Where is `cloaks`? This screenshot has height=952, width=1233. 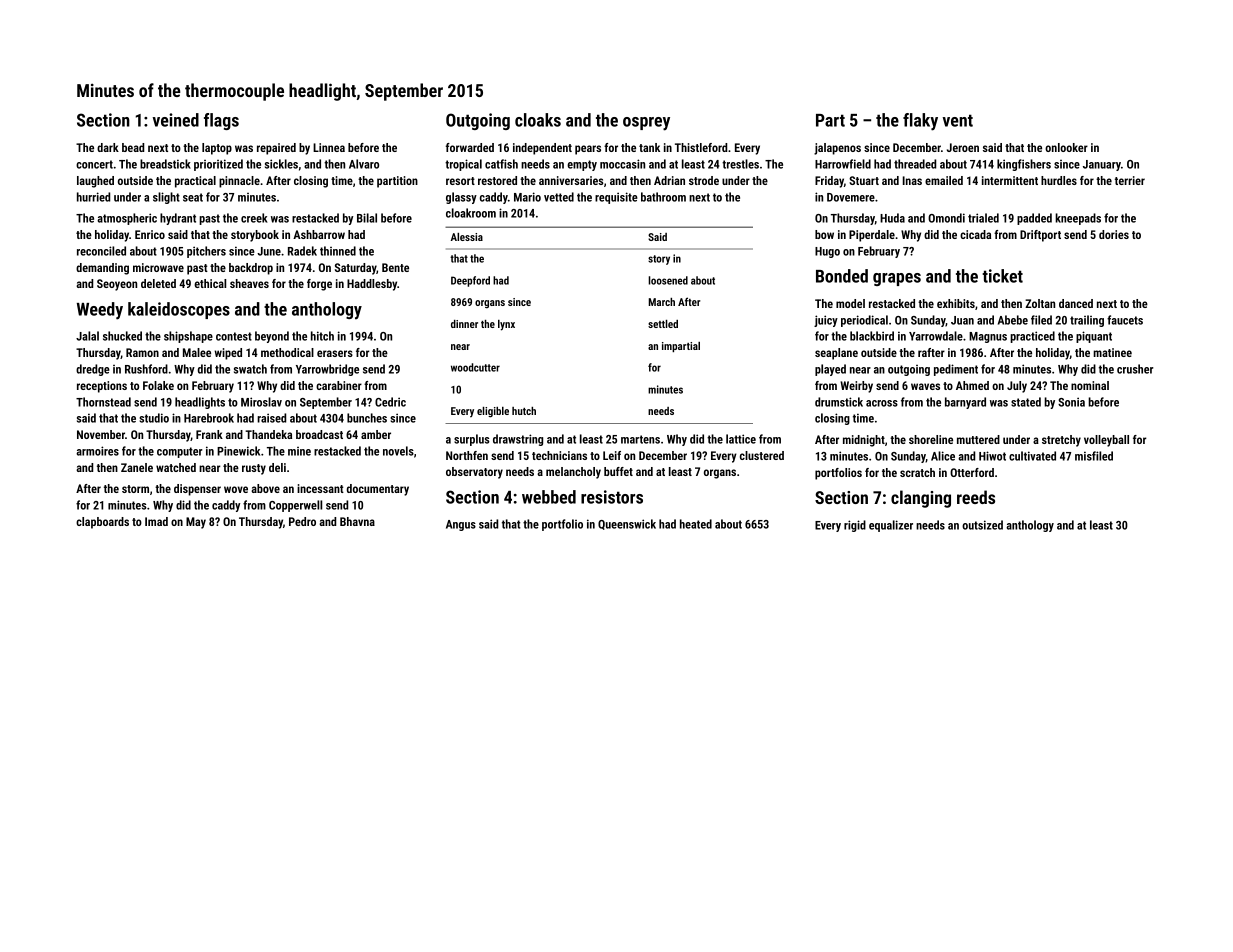 cloaks is located at coordinates (538, 120).
